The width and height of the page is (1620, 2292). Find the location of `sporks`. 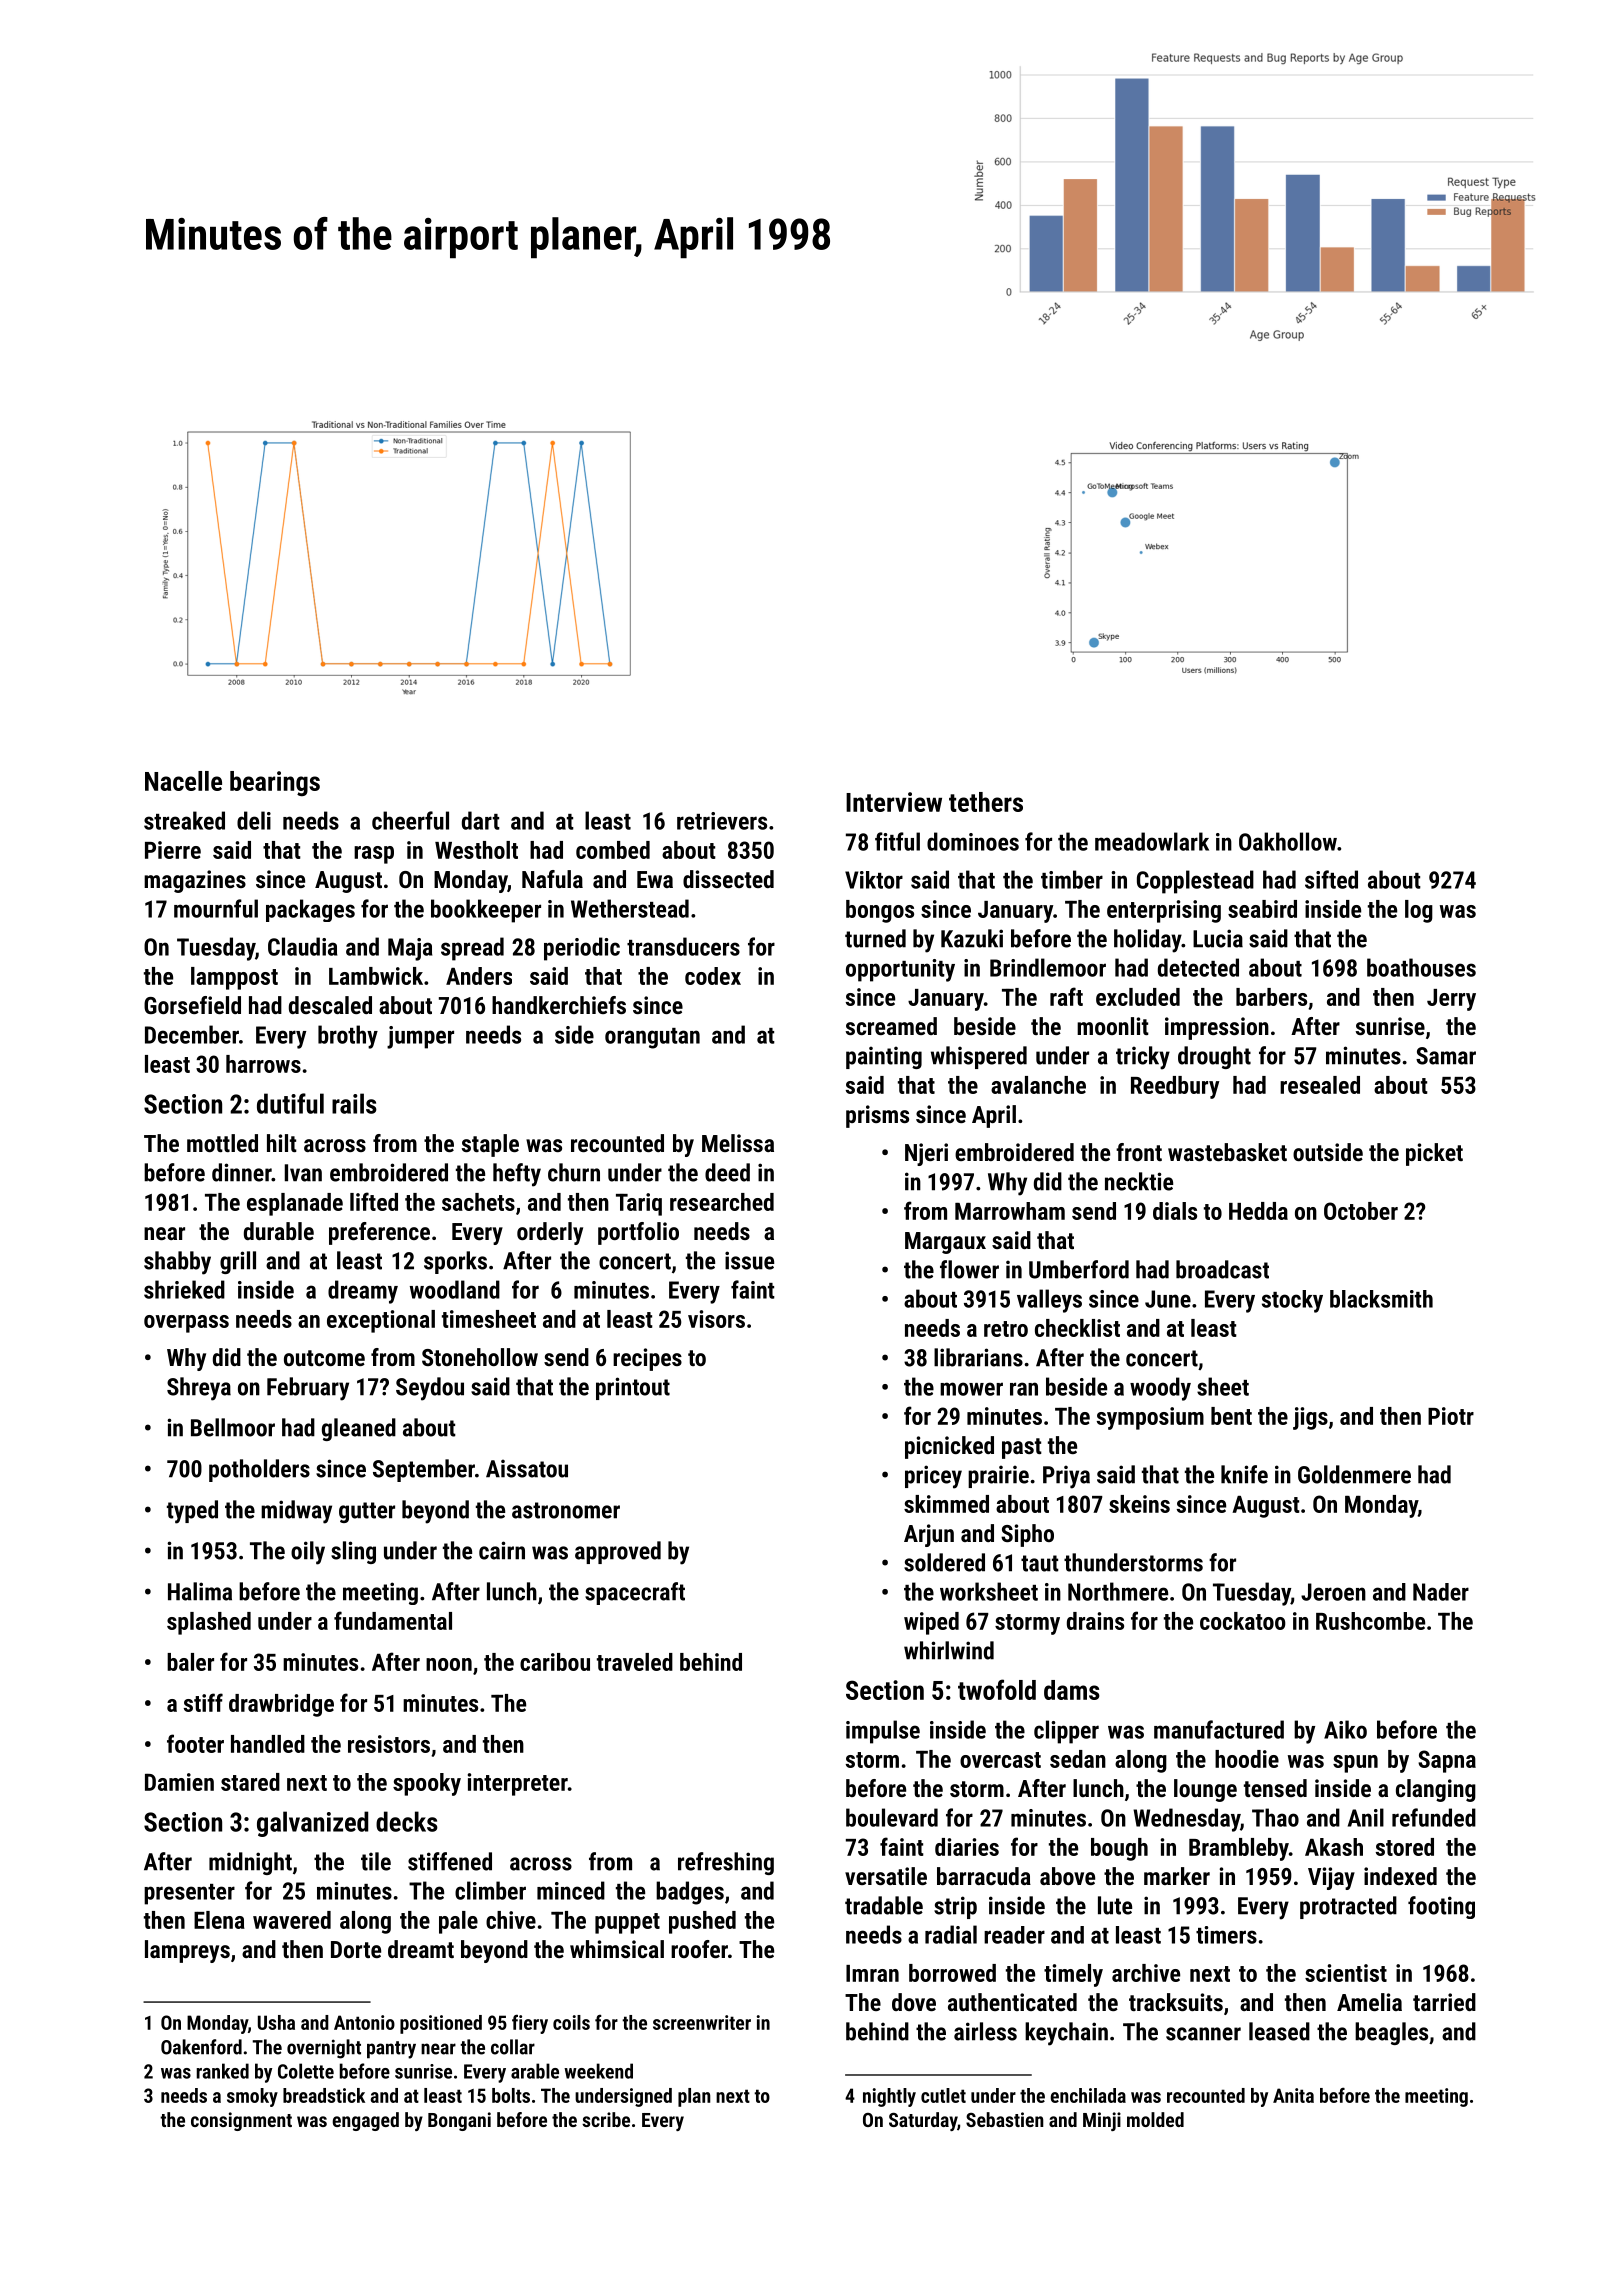

sporks is located at coordinates (455, 1262).
